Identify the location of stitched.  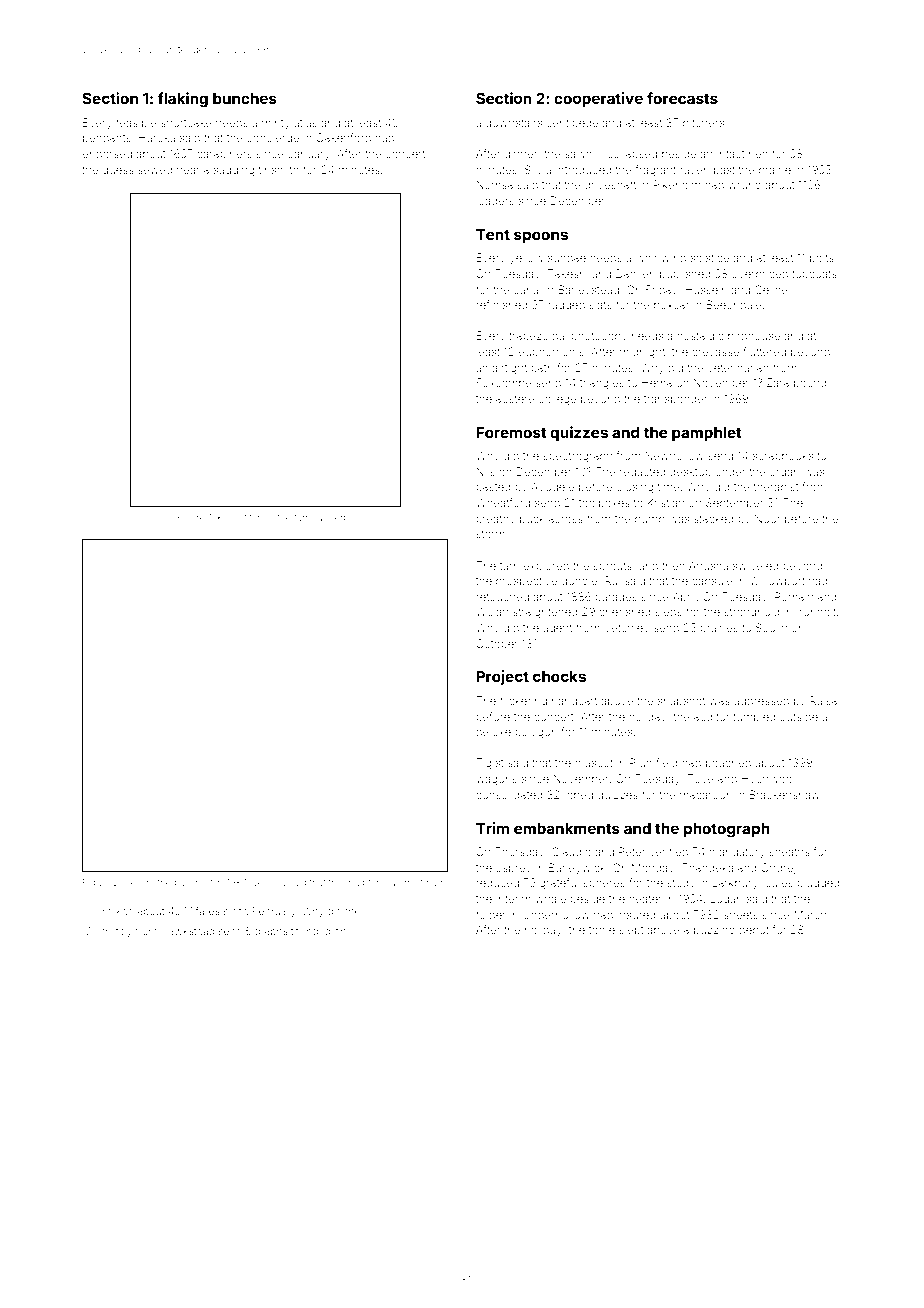
(257, 517).
